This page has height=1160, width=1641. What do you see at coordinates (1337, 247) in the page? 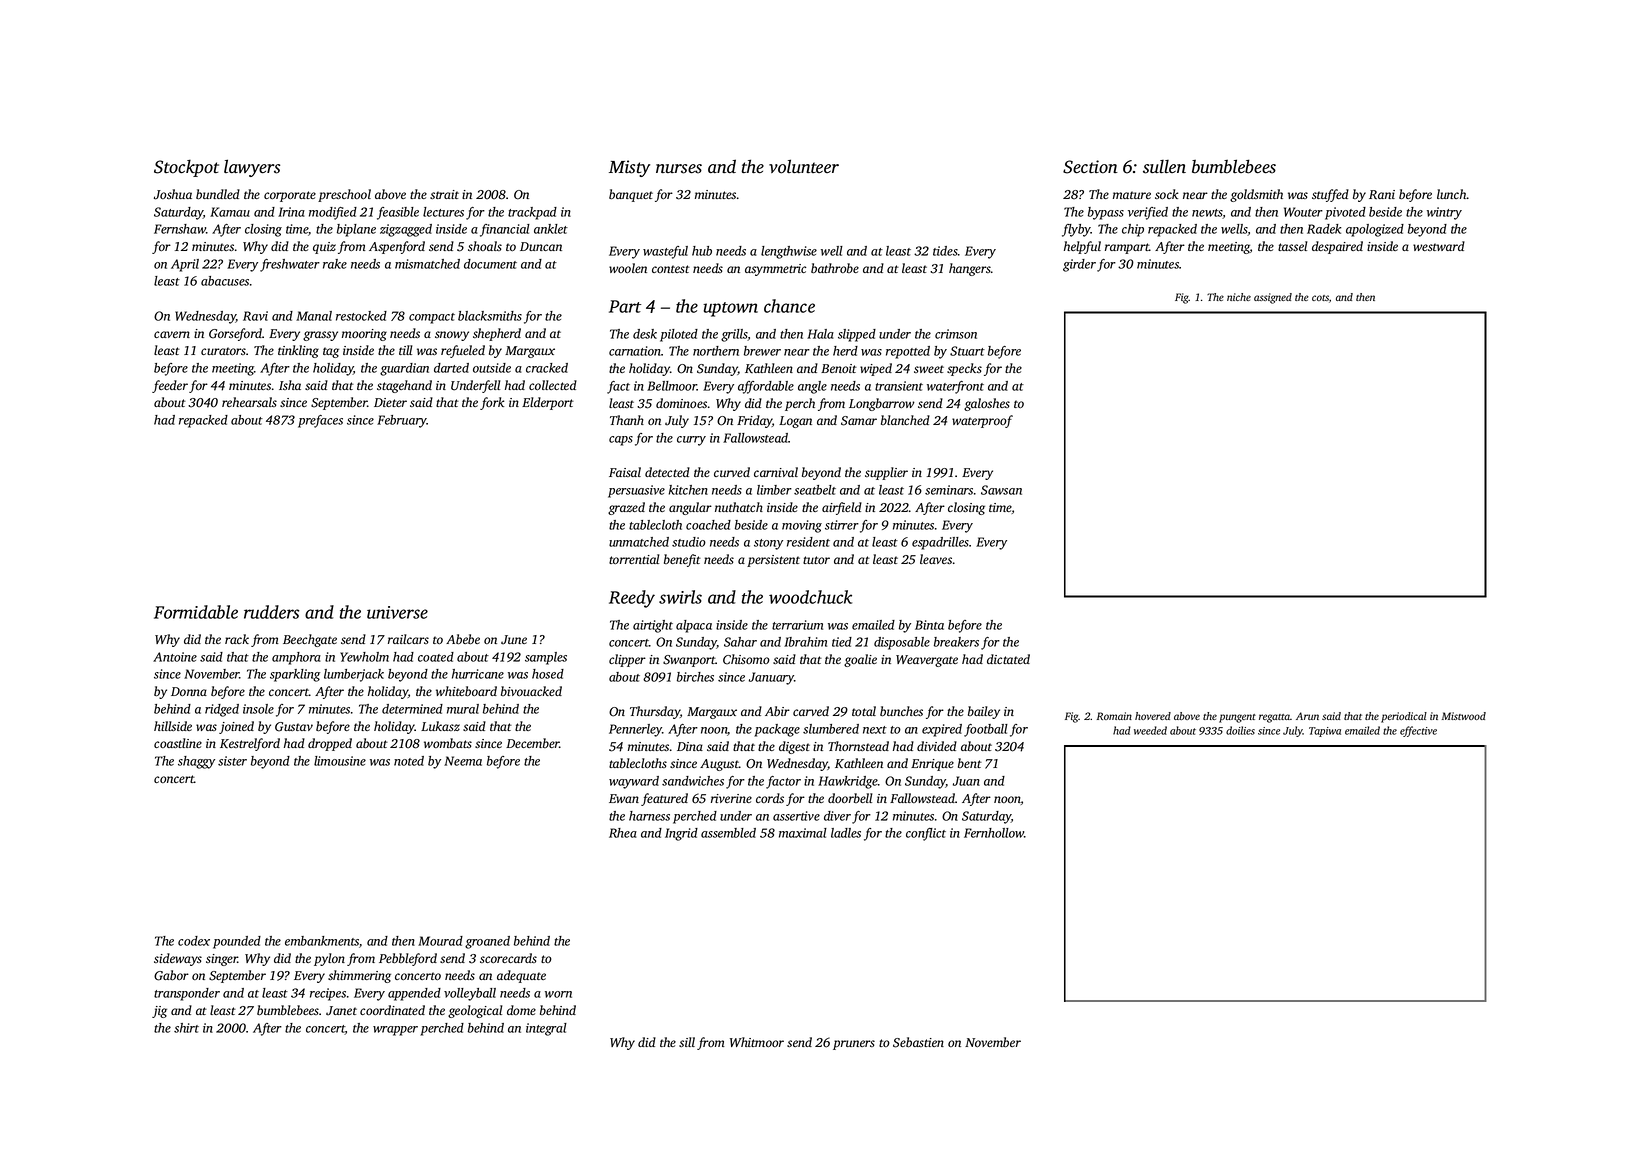
I see `despaired` at bounding box center [1337, 247].
